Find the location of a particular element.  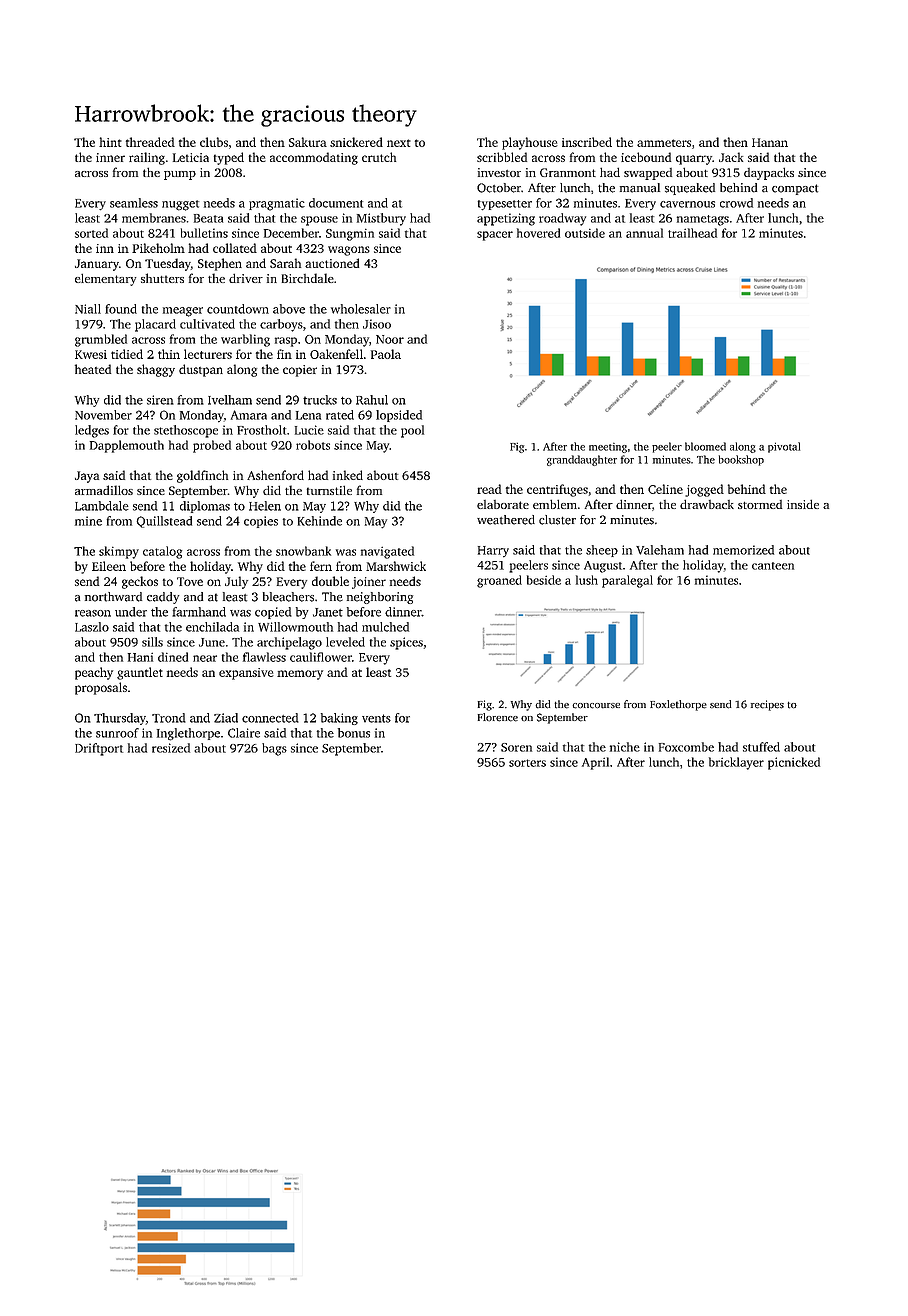

outside is located at coordinates (585, 233).
